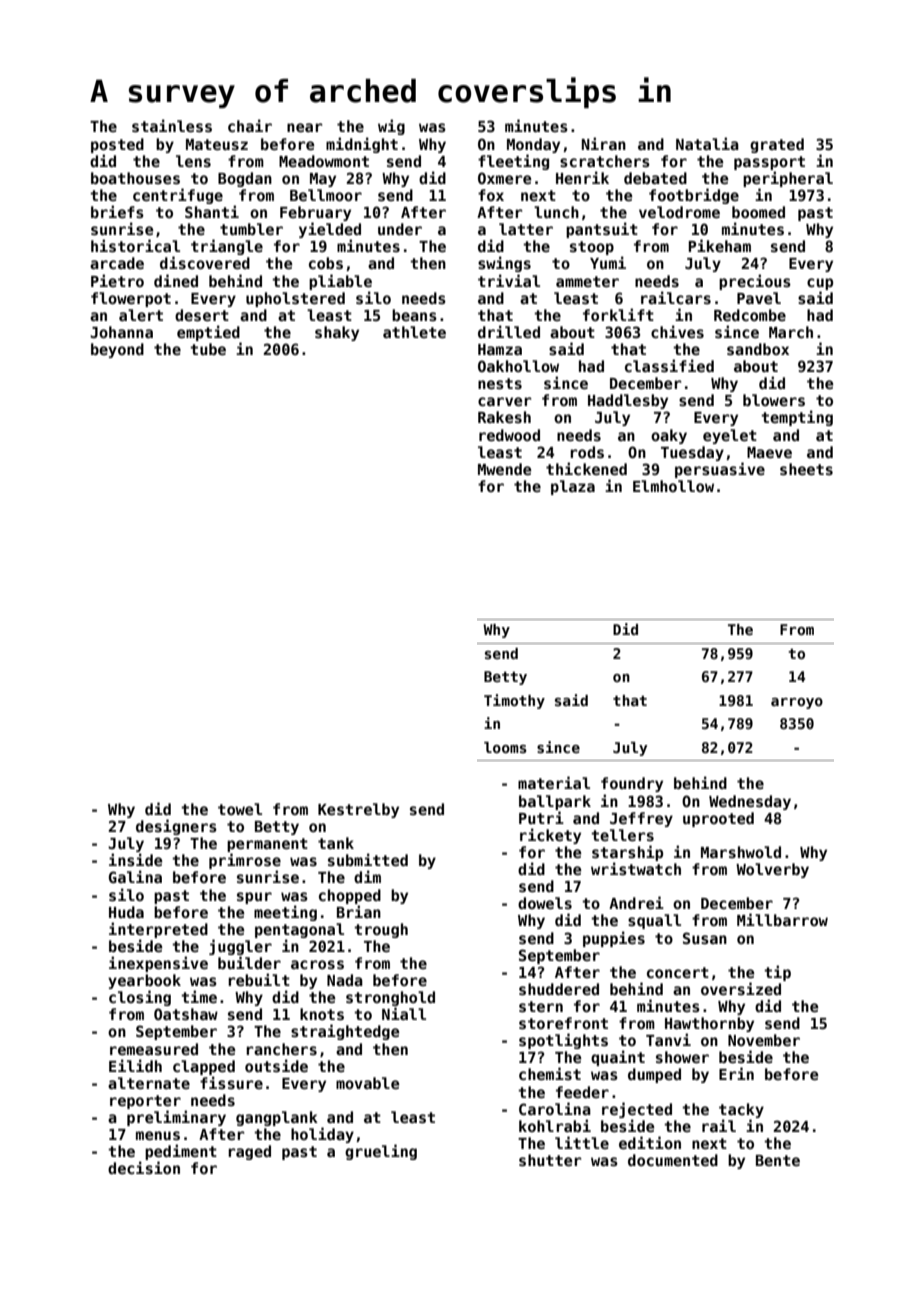 The width and height of the image is (924, 1308). I want to click on Hamza, so click(500, 349).
